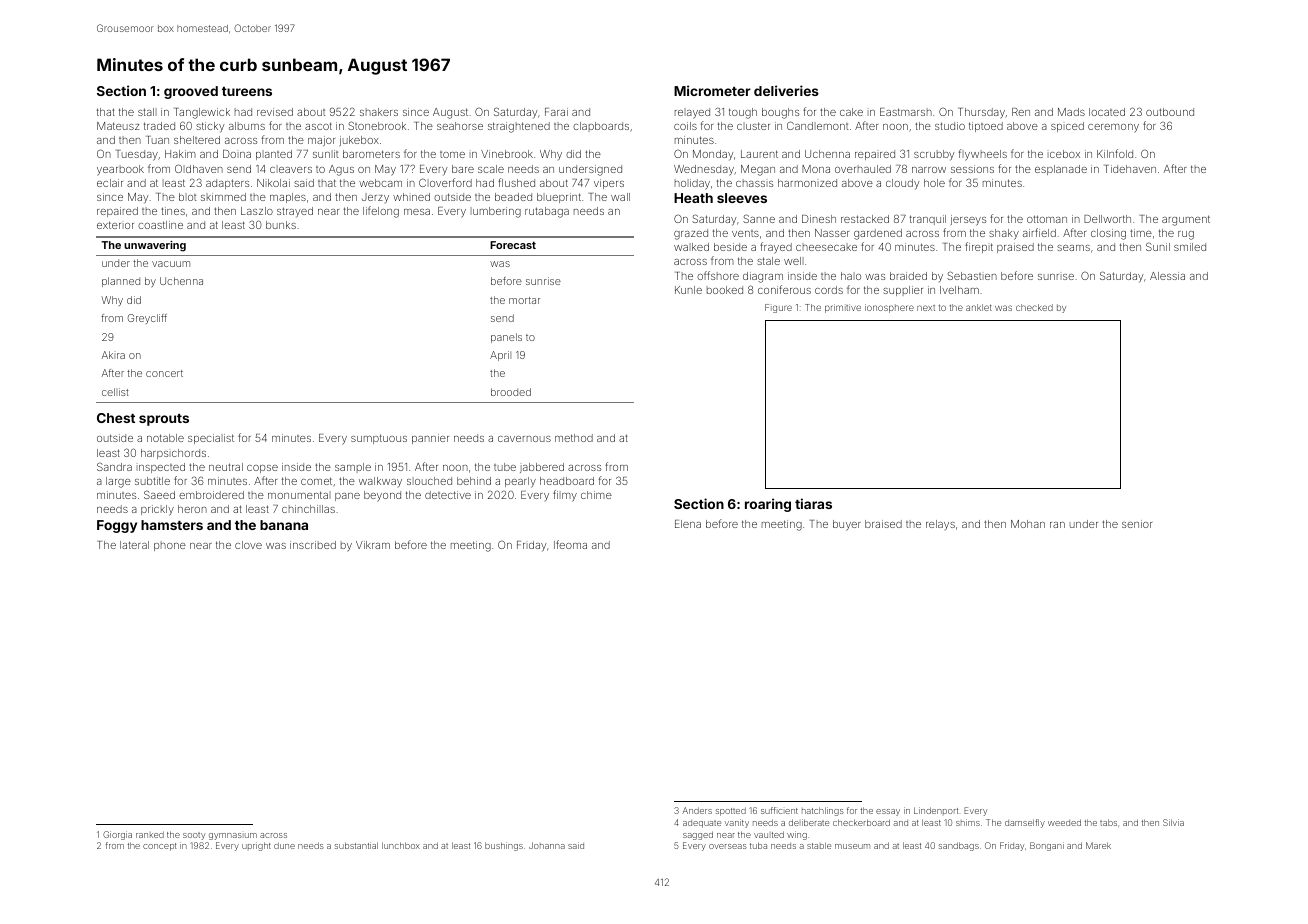 The width and height of the screenshot is (1308, 924). Describe the element at coordinates (164, 420) in the screenshot. I see `sprouts` at that location.
